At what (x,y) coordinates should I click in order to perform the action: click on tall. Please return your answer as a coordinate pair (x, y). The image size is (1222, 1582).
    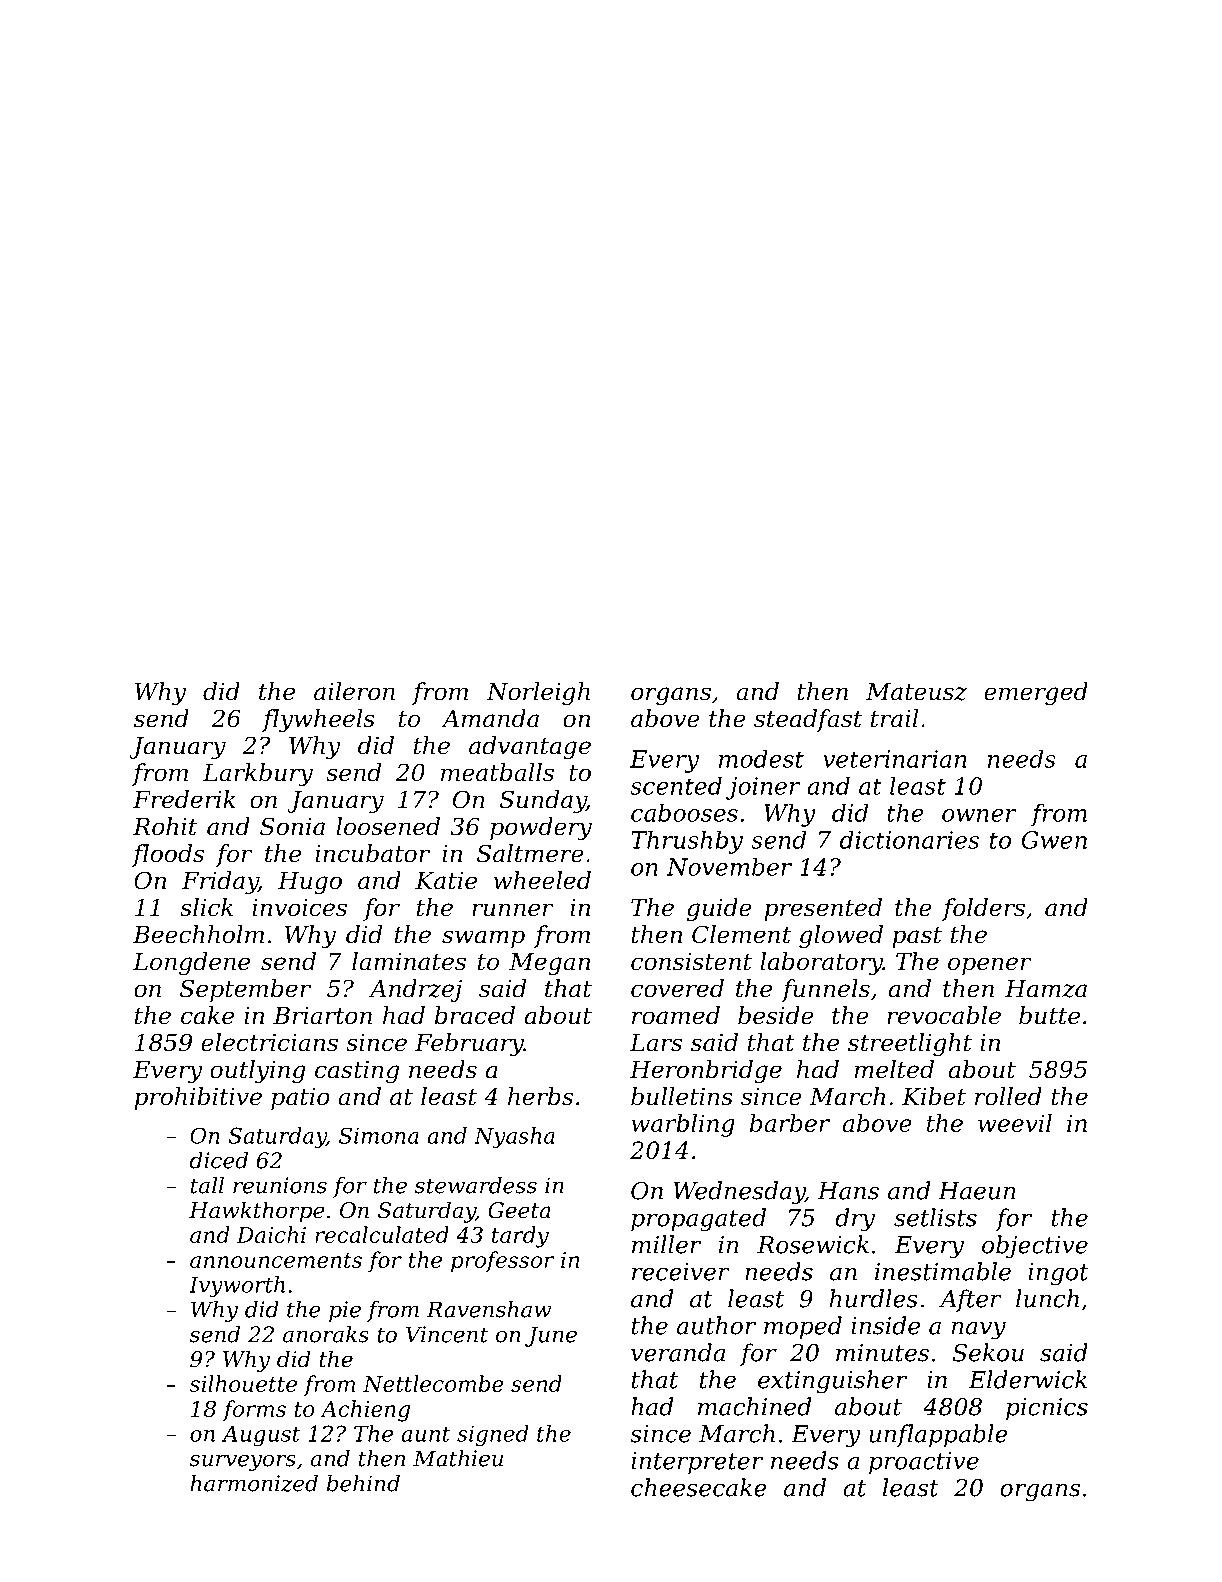
    Looking at the image, I should click on (207, 1185).
